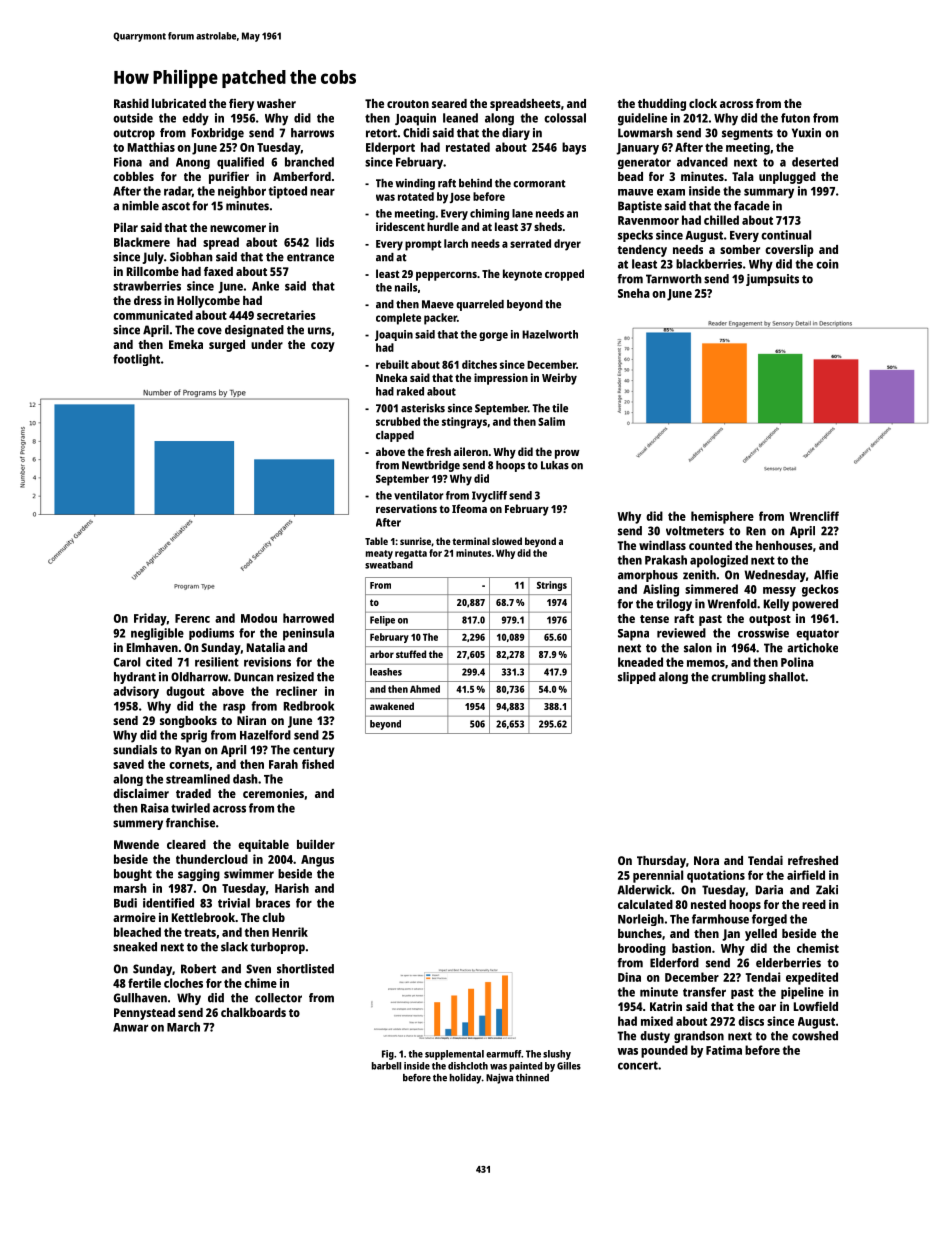 The image size is (952, 1233). Describe the element at coordinates (471, 541) in the image. I see `terminal` at that location.
